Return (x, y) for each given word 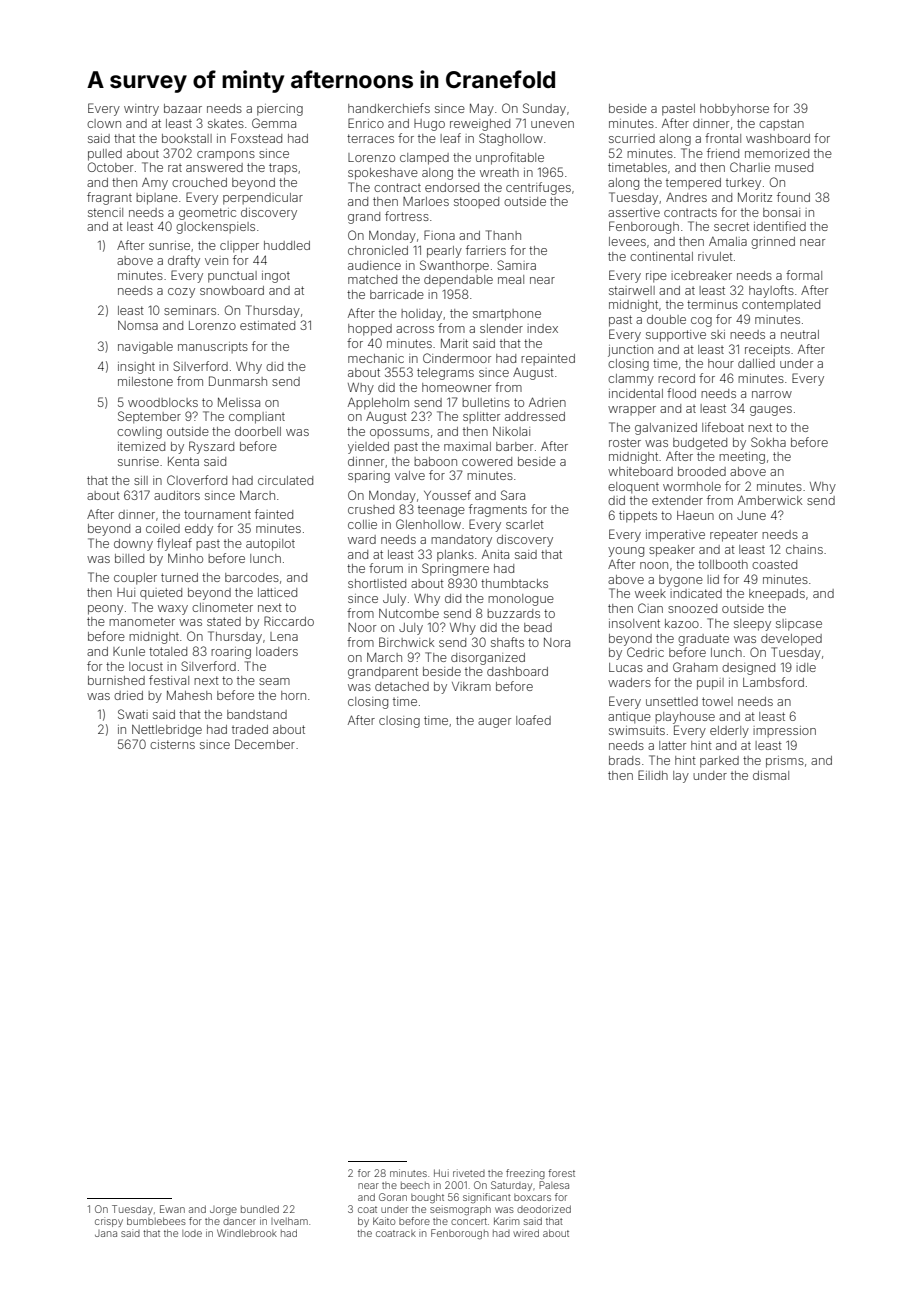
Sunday (544, 109)
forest (561, 1173)
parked (719, 762)
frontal (723, 138)
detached (402, 686)
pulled (105, 155)
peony (105, 610)
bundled (260, 1209)
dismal (771, 775)
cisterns (172, 744)
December (265, 744)
